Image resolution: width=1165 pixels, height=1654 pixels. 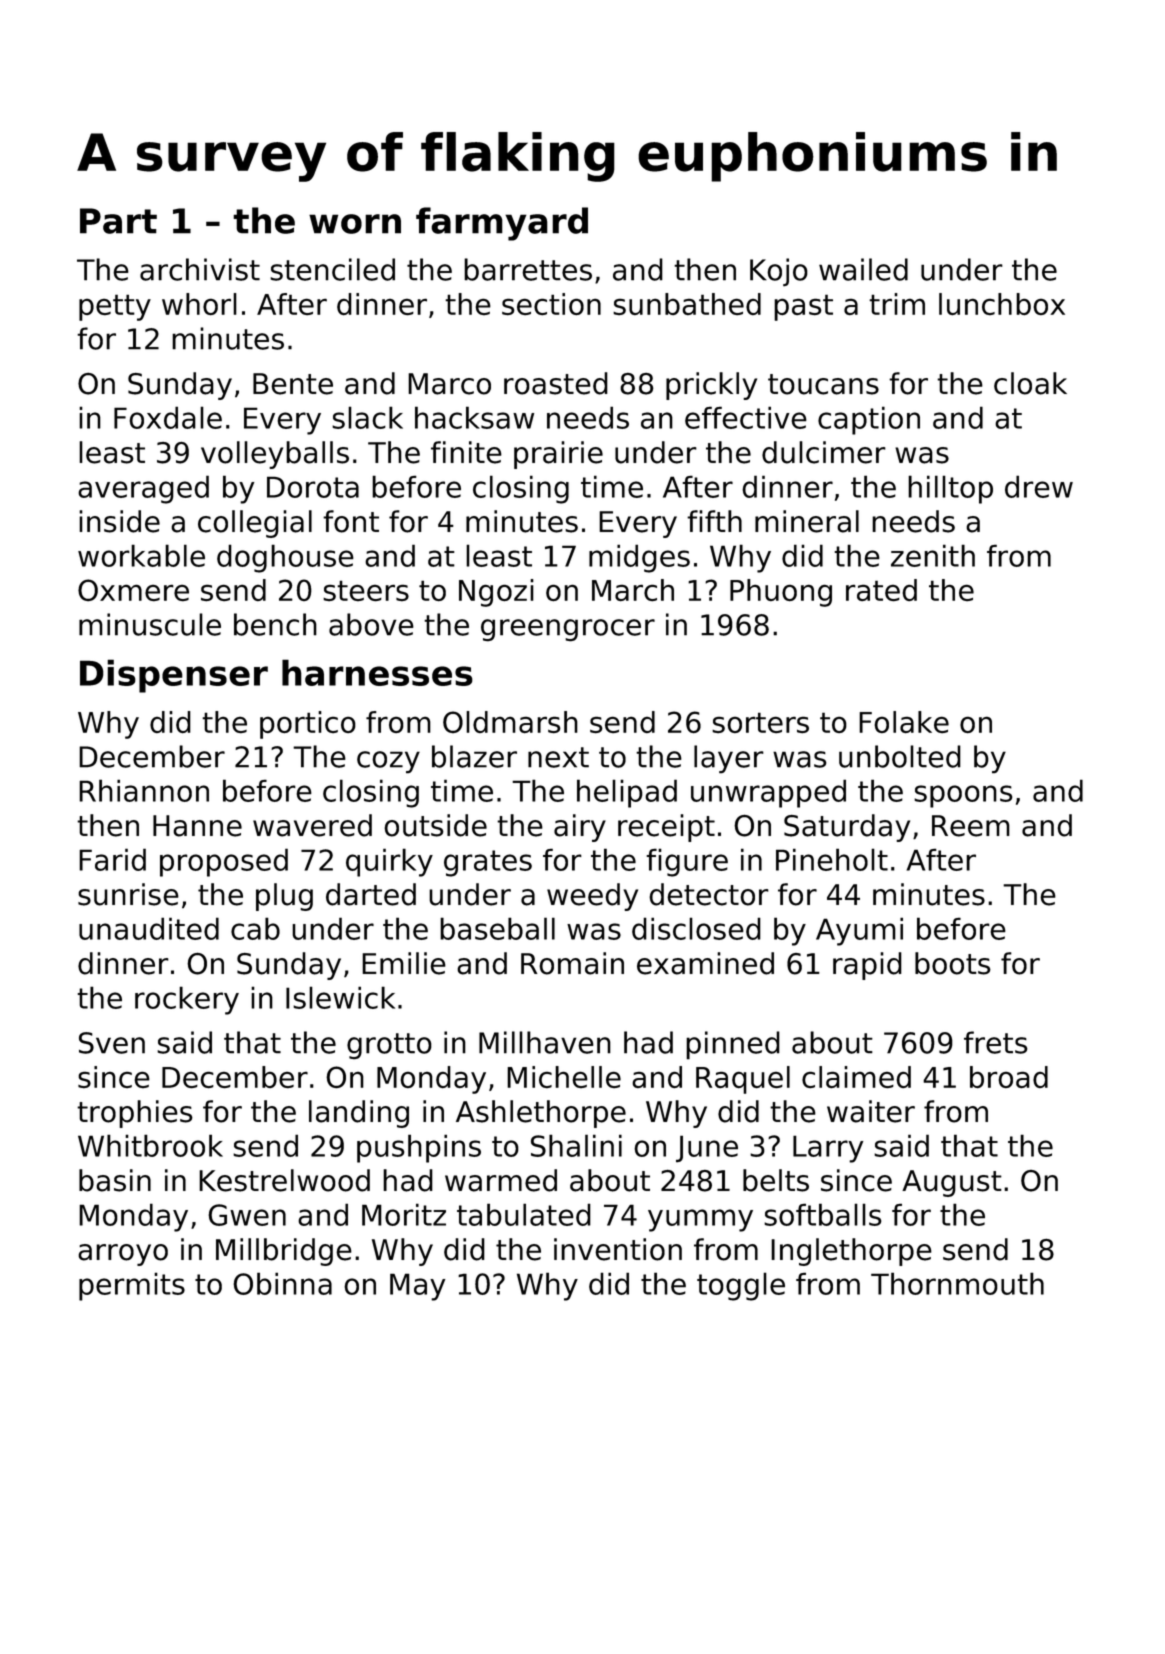 What do you see at coordinates (355, 224) in the screenshot?
I see `worn` at bounding box center [355, 224].
